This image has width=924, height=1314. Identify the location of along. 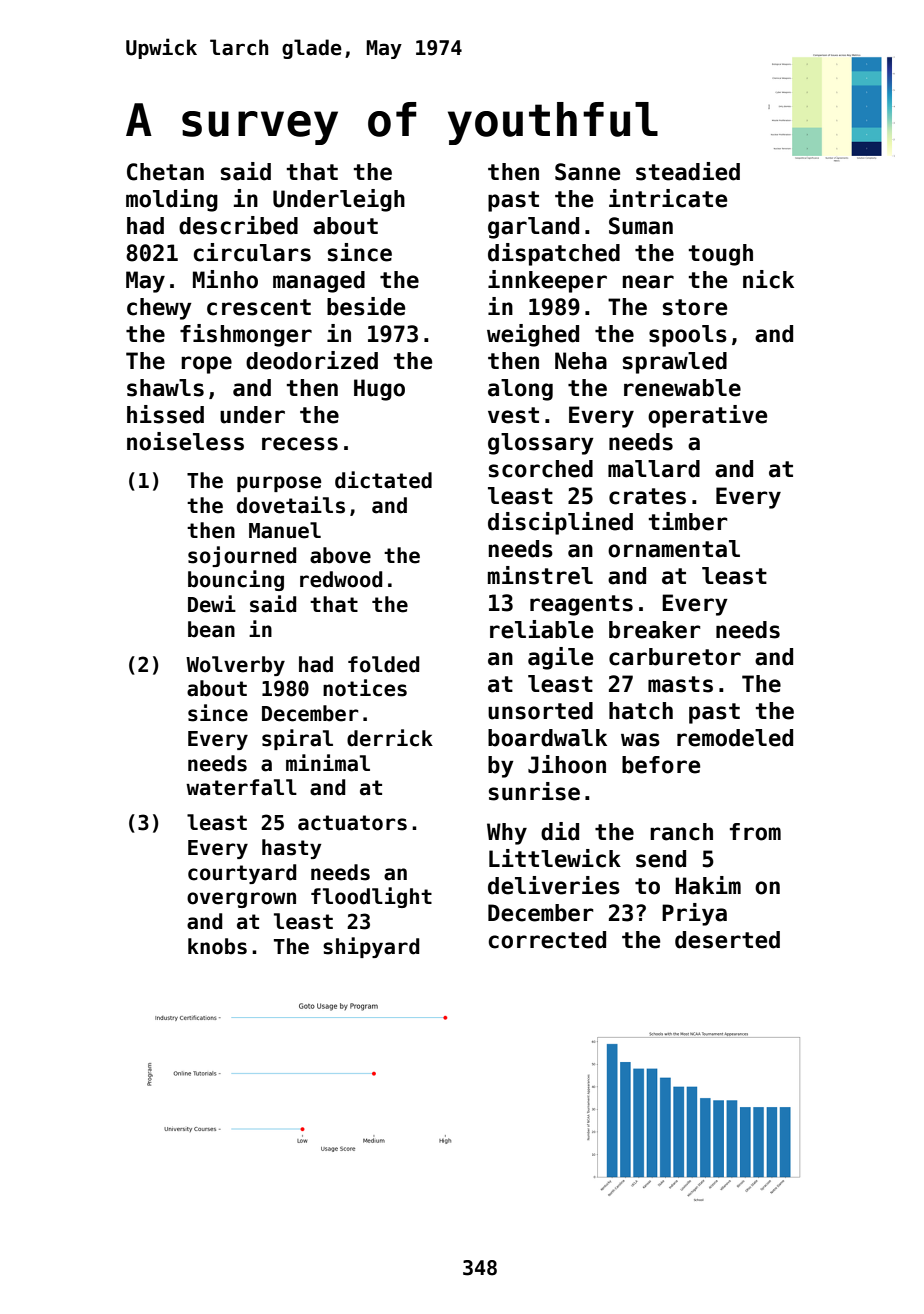
(520, 390).
